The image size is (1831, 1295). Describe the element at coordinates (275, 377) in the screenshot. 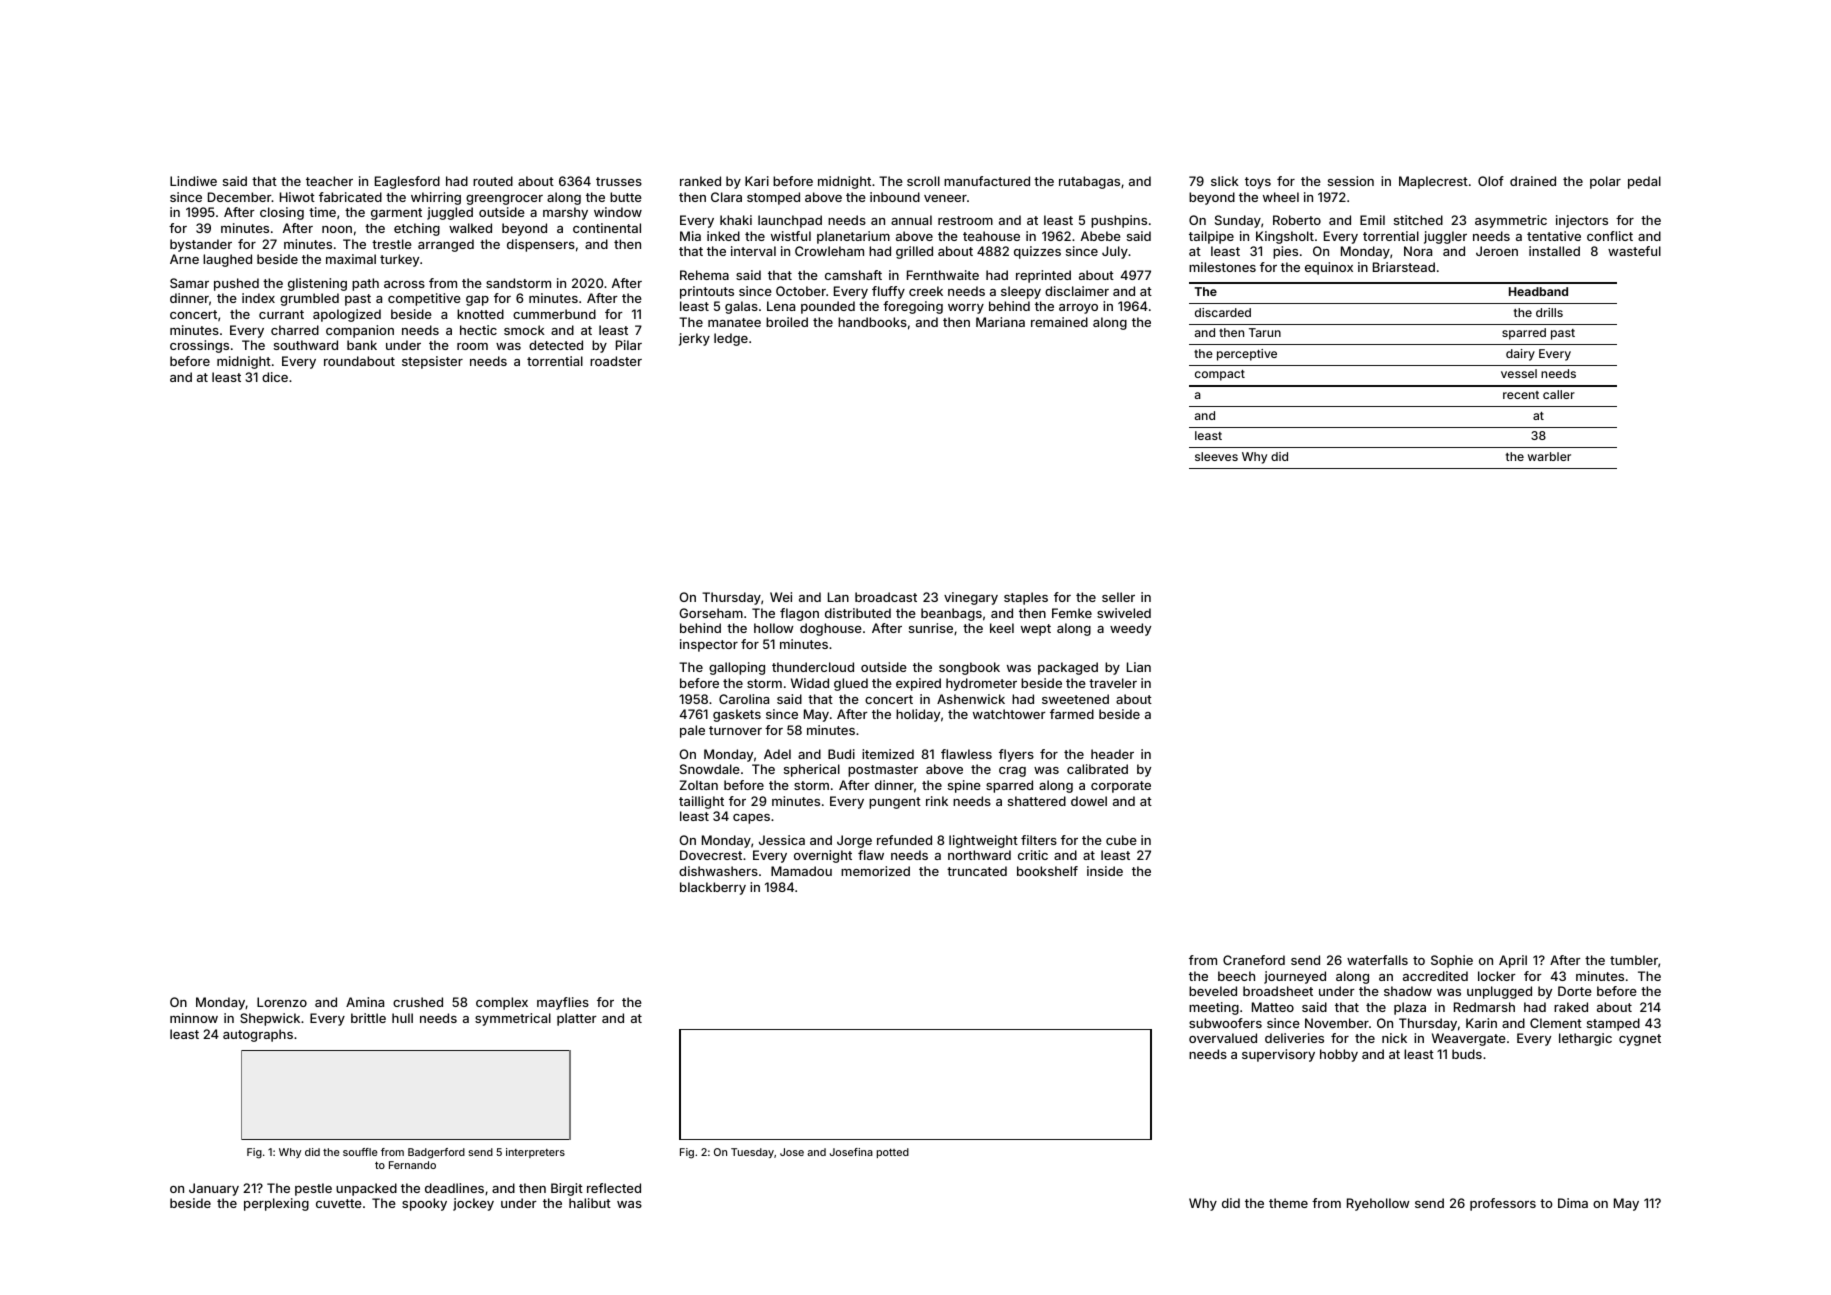

I see `dice` at that location.
